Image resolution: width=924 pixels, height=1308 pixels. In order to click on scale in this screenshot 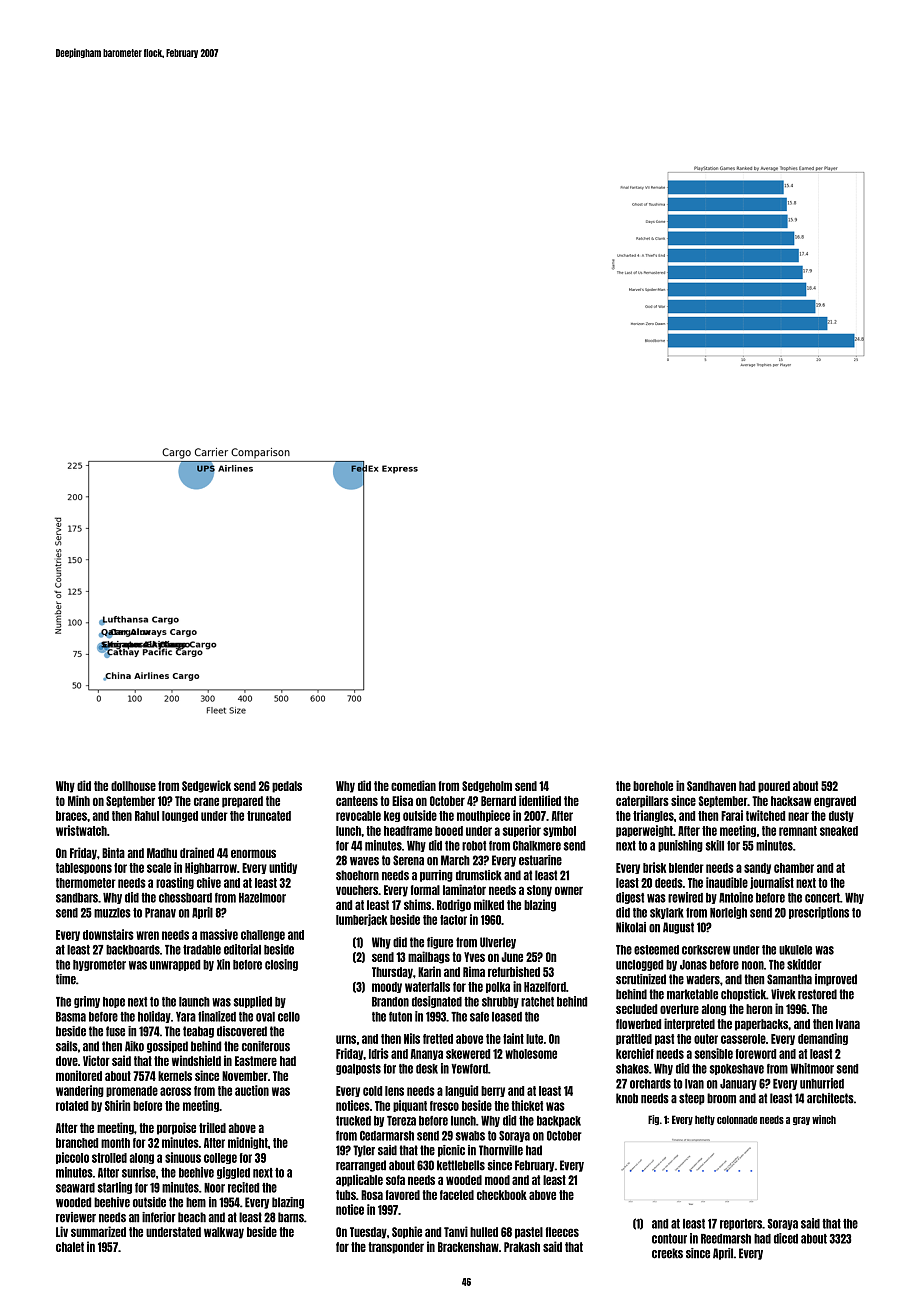, I will do `click(159, 868)`.
